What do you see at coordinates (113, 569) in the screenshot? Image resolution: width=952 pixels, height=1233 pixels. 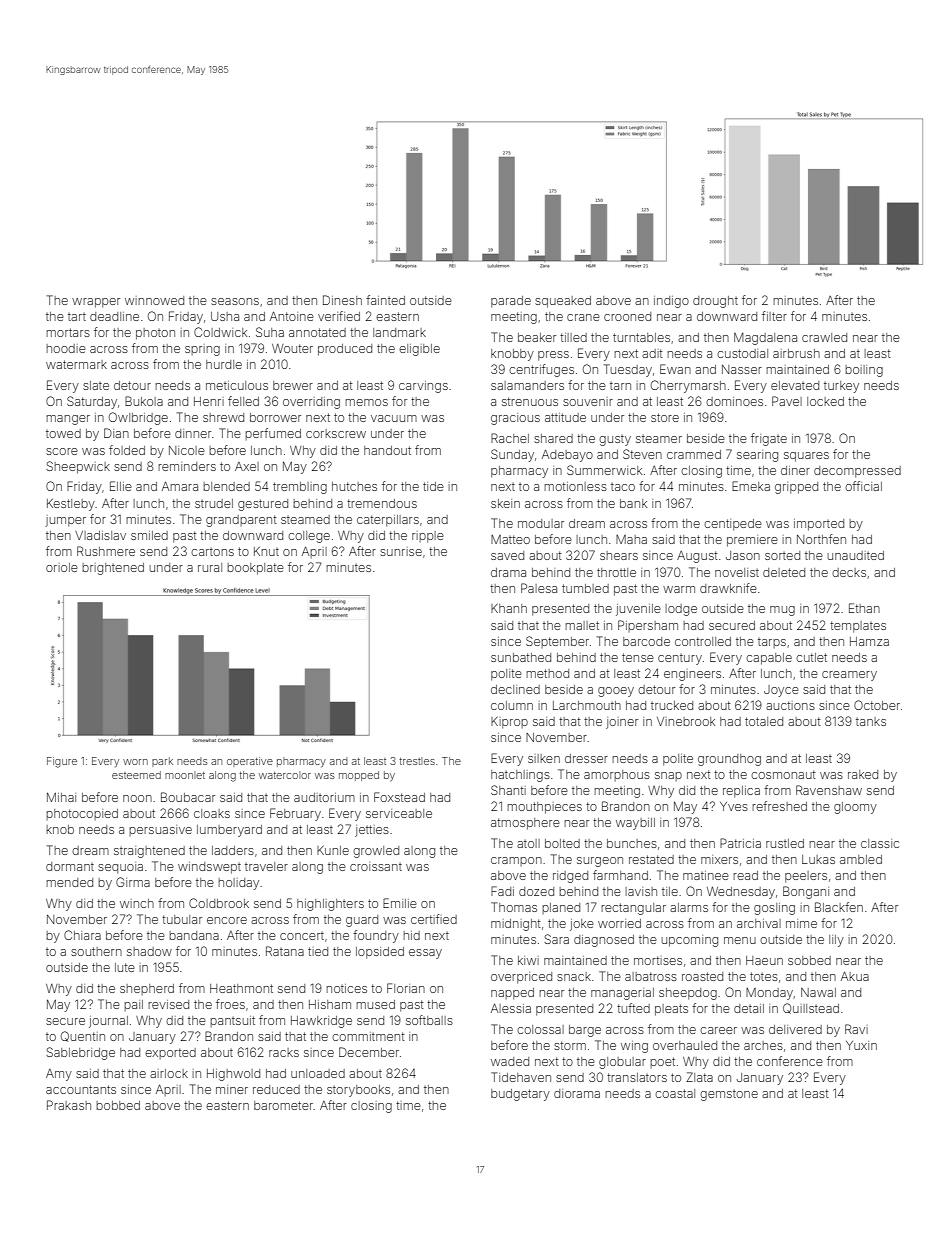 I see `brightened` at bounding box center [113, 569].
